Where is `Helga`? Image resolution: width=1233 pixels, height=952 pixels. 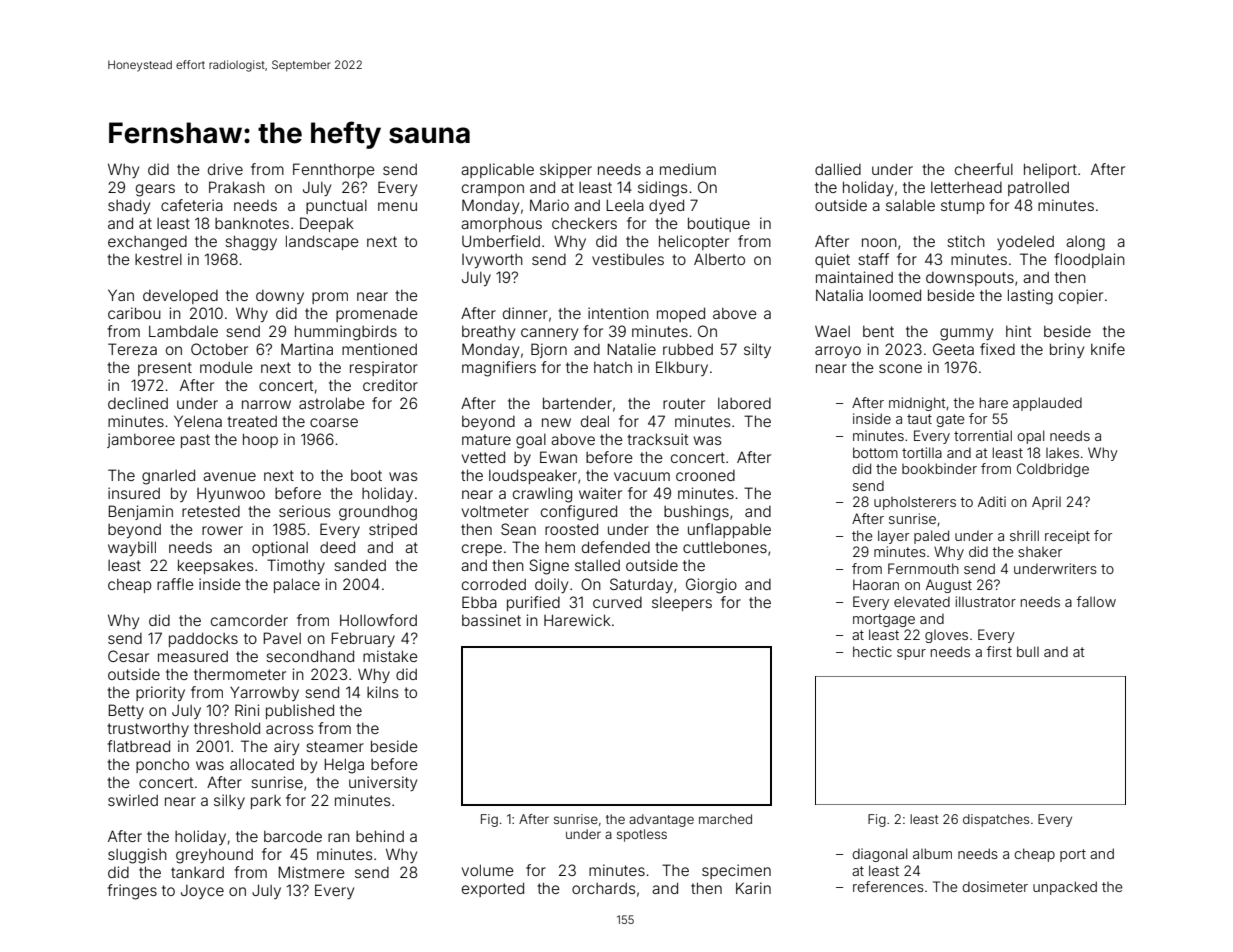
Helga is located at coordinates (344, 766).
